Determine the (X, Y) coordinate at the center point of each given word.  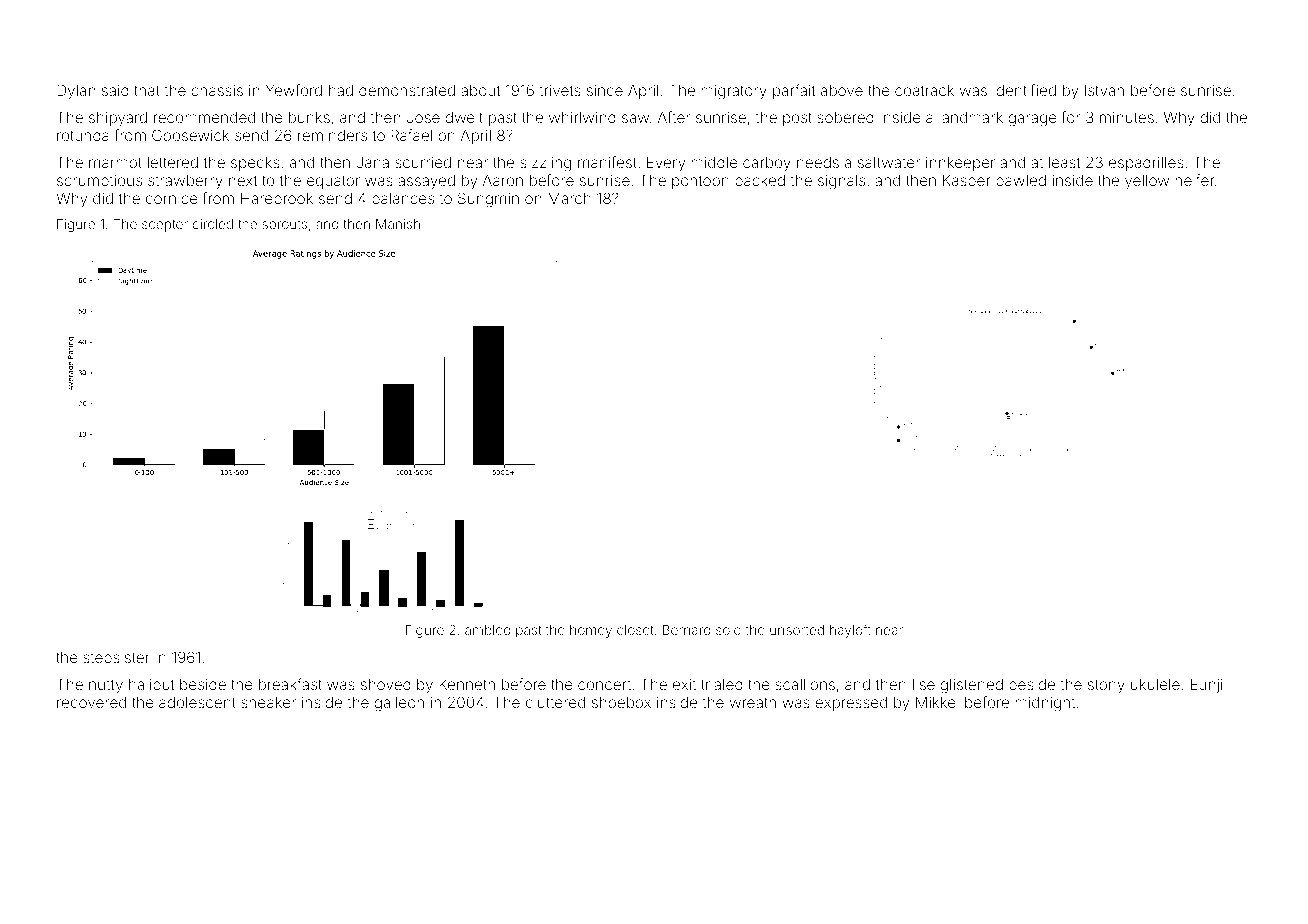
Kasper (967, 182)
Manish (398, 224)
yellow (1147, 182)
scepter (165, 226)
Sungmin (488, 200)
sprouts (284, 226)
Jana (372, 162)
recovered (91, 702)
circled (213, 224)
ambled (487, 630)
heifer (1195, 180)
